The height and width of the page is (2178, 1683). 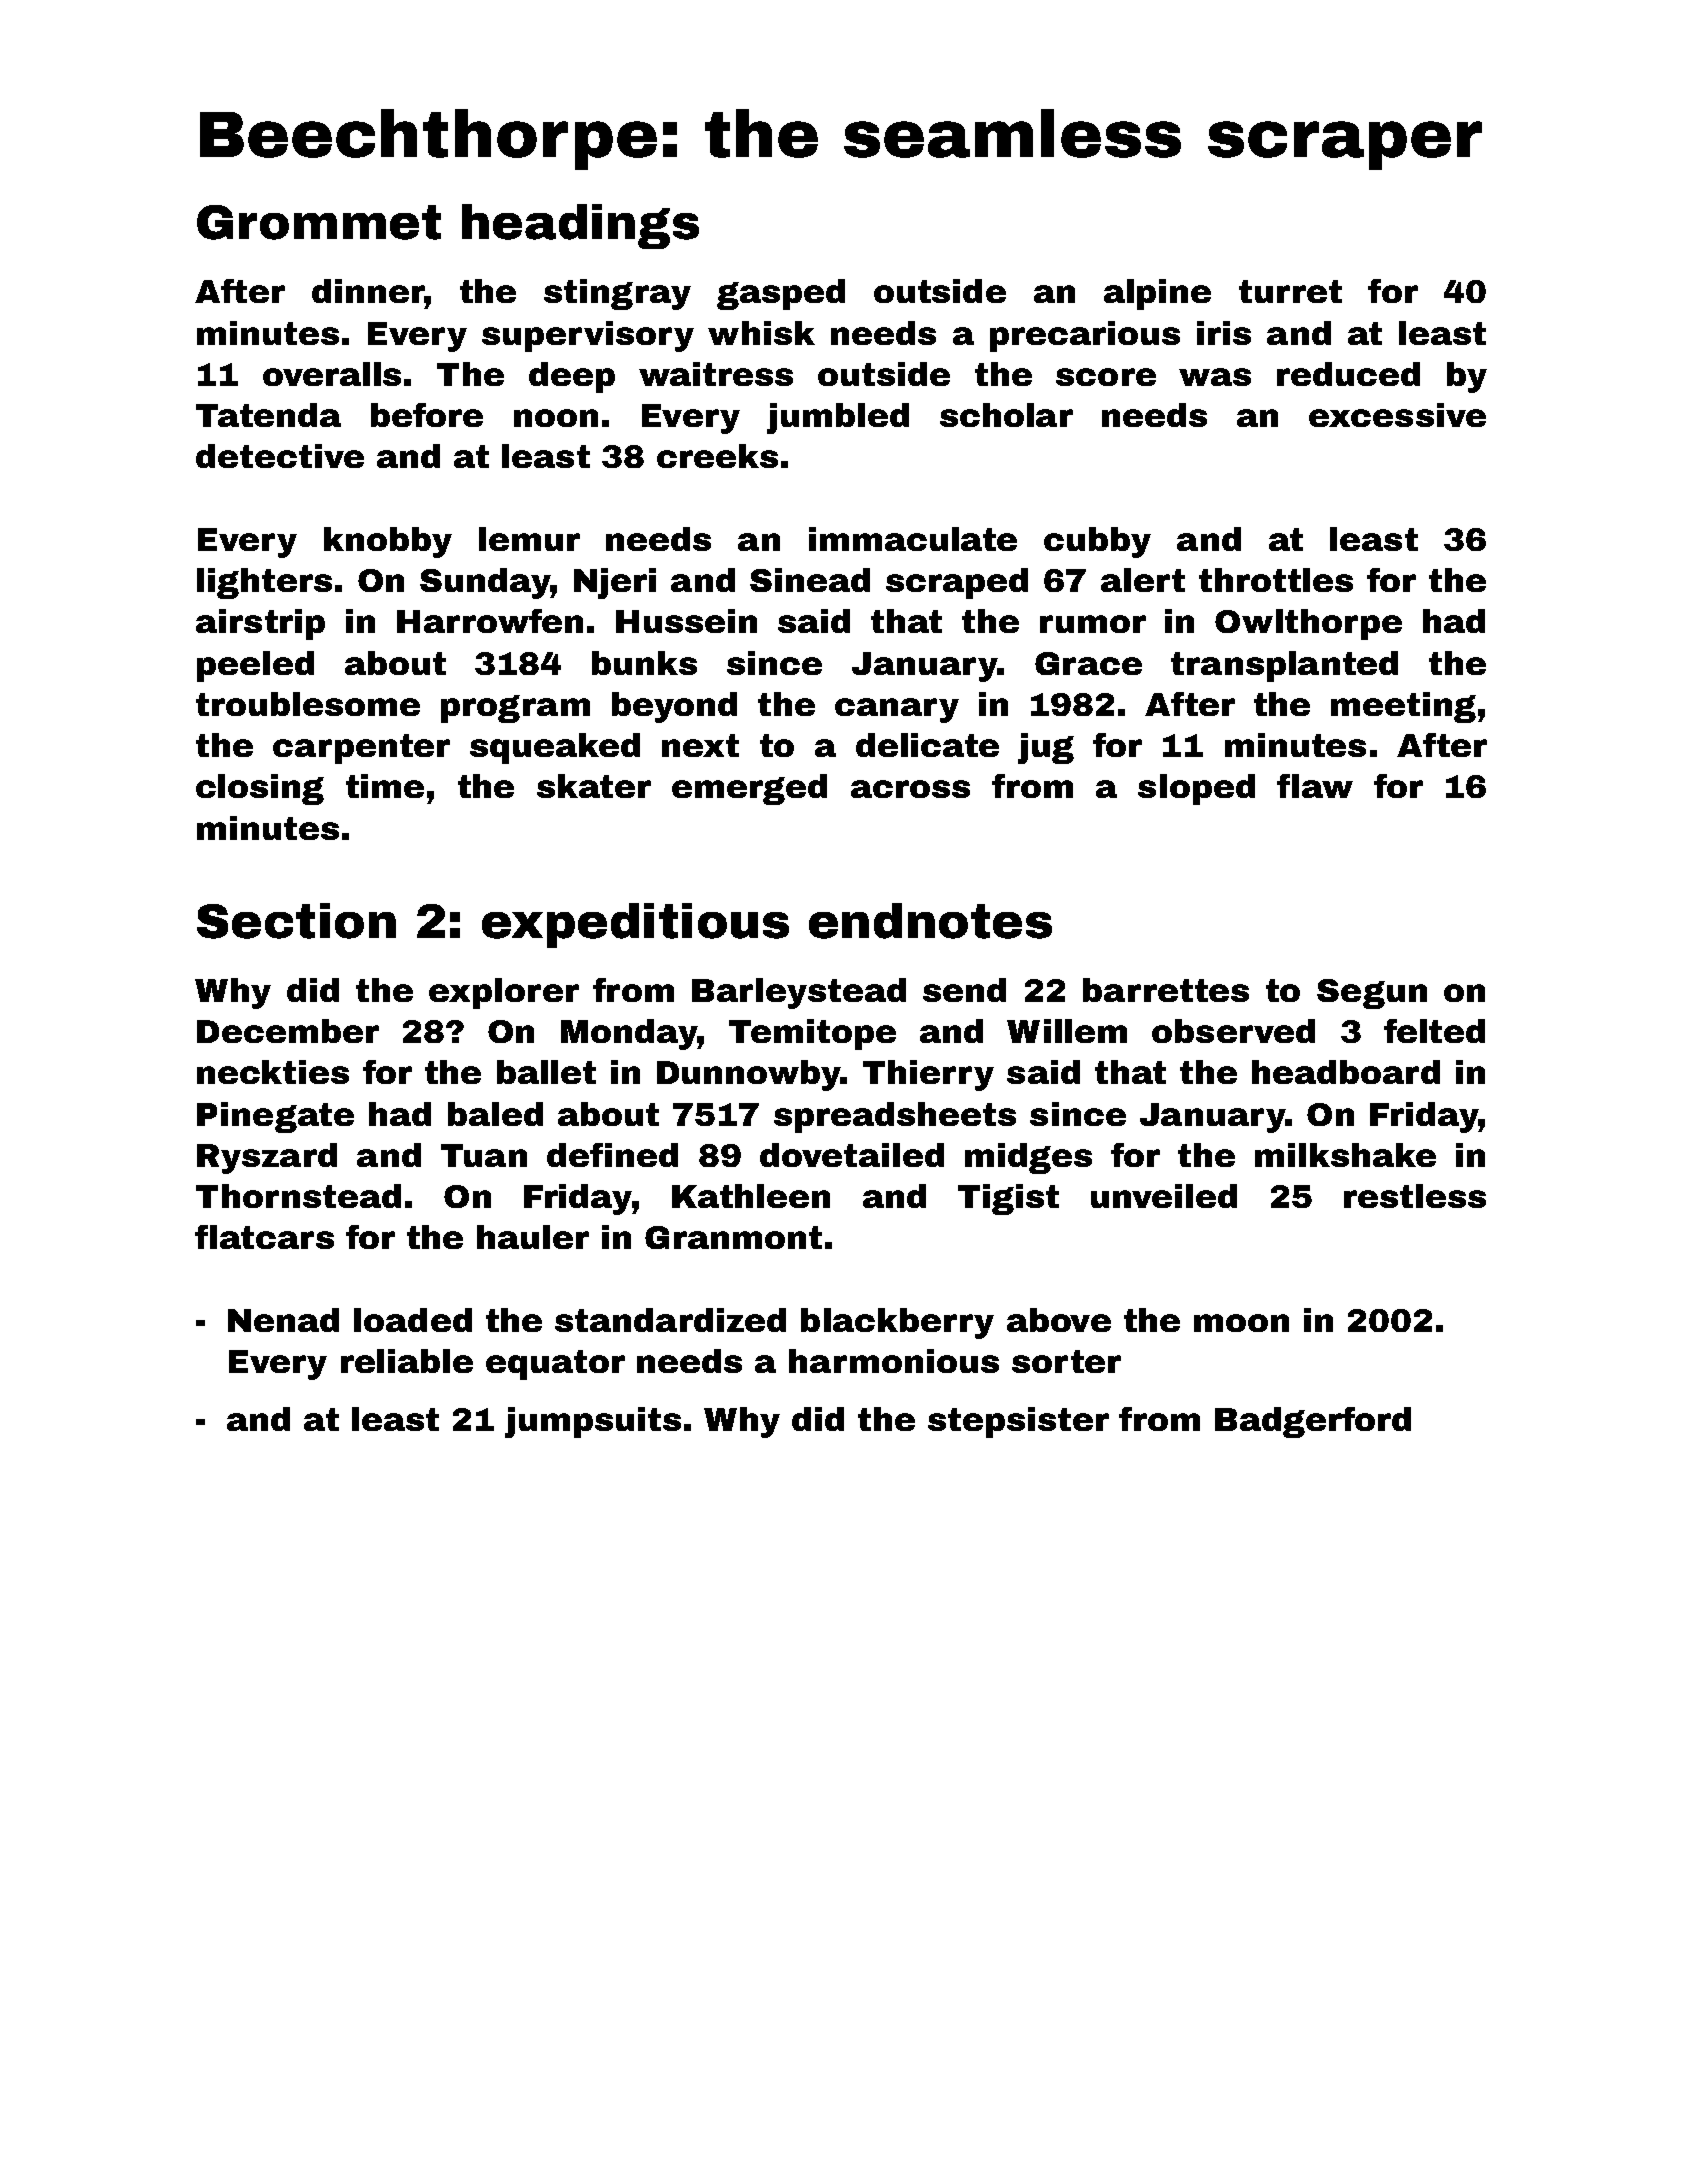 I want to click on gasped, so click(x=781, y=294).
